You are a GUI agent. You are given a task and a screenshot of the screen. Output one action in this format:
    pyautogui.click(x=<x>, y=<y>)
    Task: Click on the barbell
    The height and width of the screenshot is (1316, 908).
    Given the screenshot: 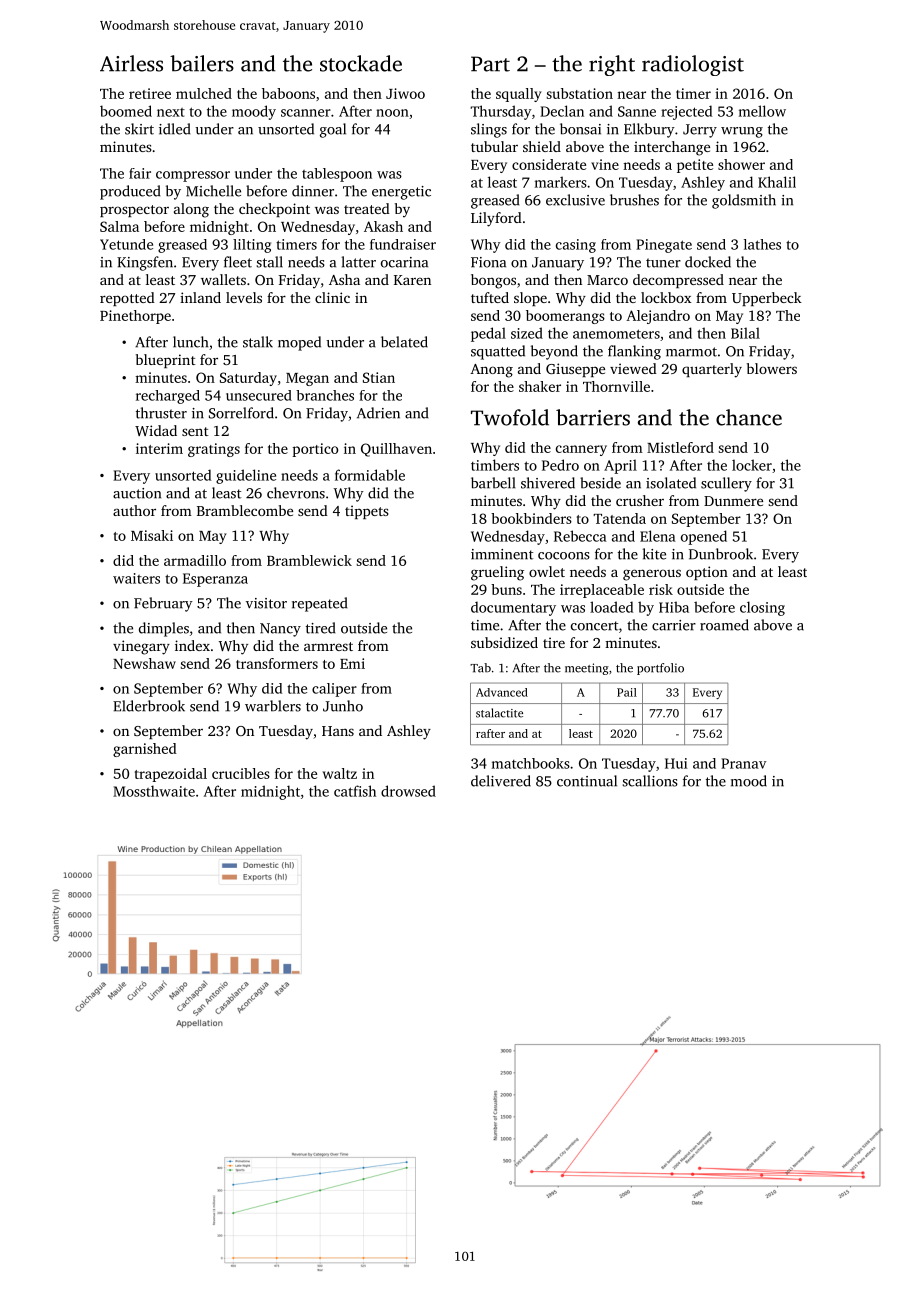 What is the action you would take?
    pyautogui.click(x=493, y=483)
